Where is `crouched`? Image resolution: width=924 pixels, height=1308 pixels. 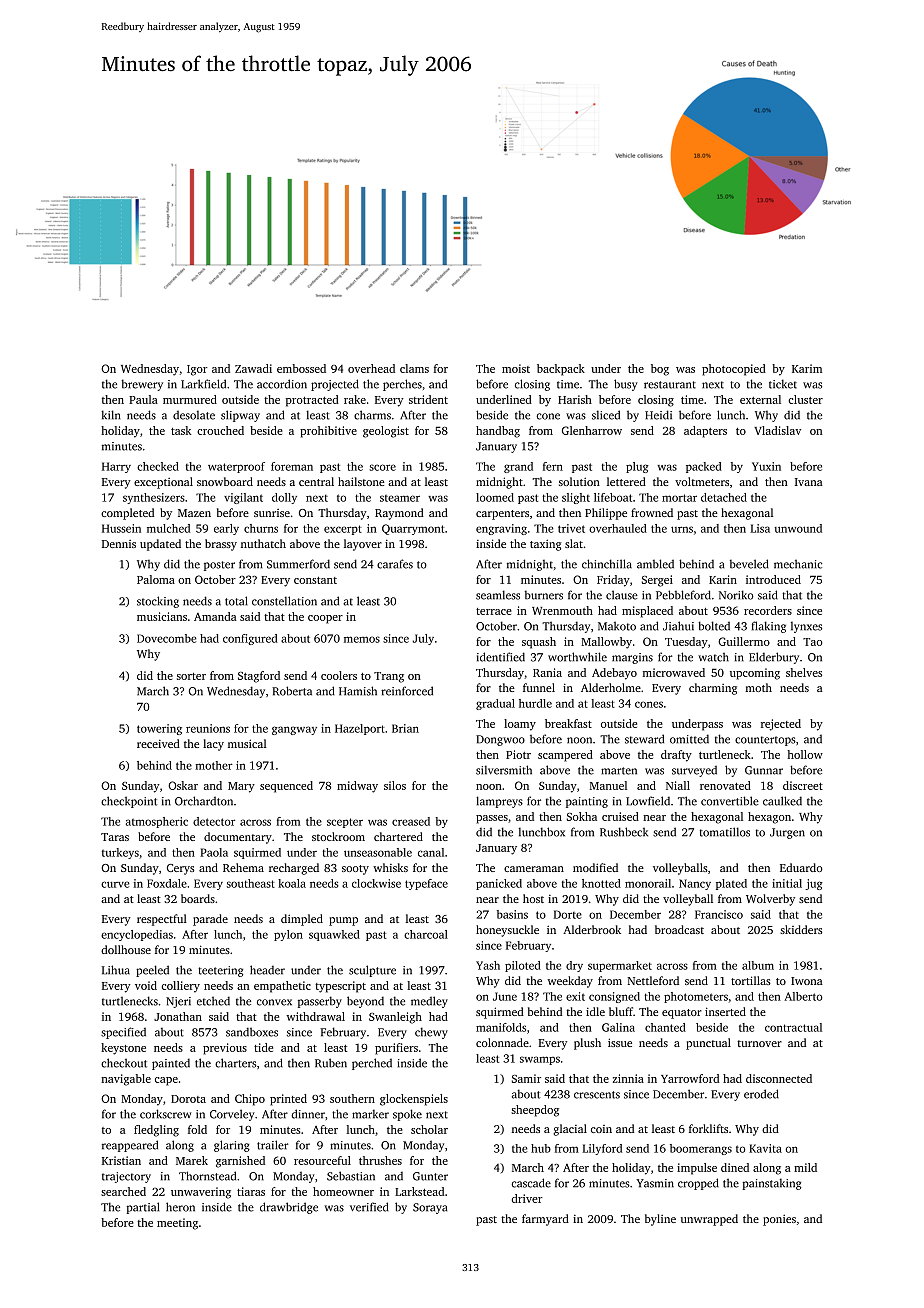 crouched is located at coordinates (220, 430).
